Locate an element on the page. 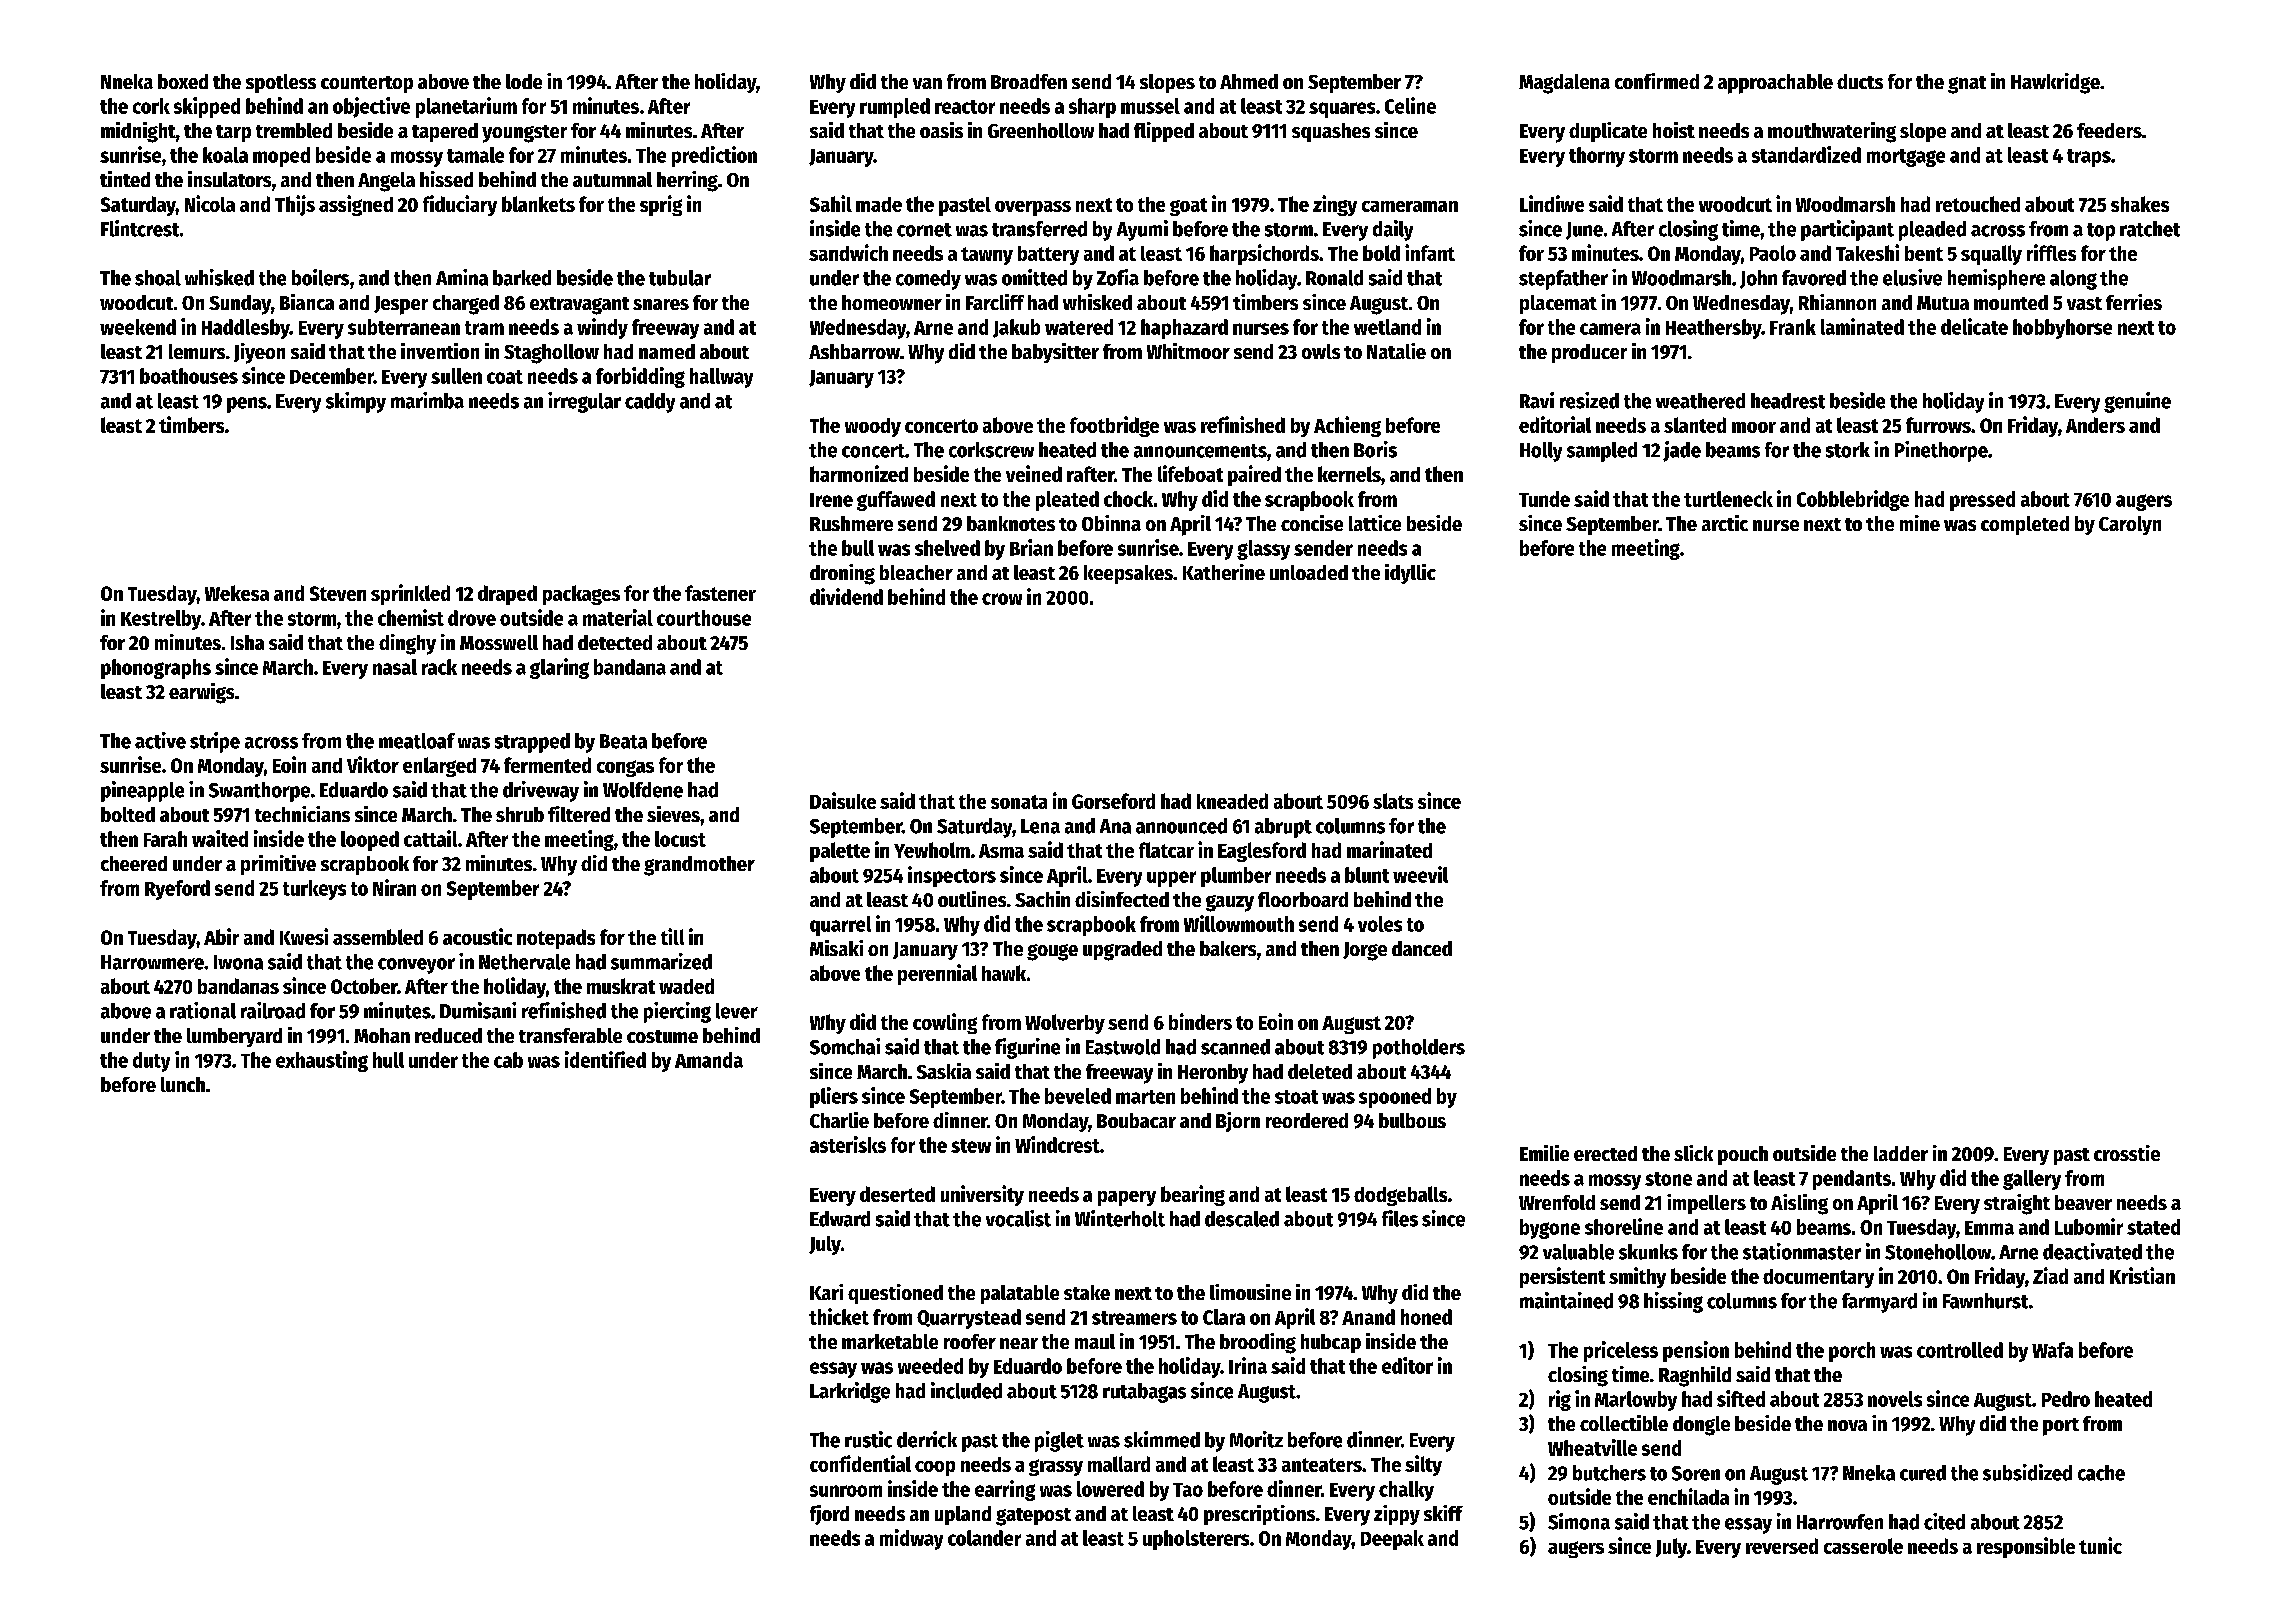 The height and width of the image is (1614, 2282). stepfather is located at coordinates (1563, 280).
